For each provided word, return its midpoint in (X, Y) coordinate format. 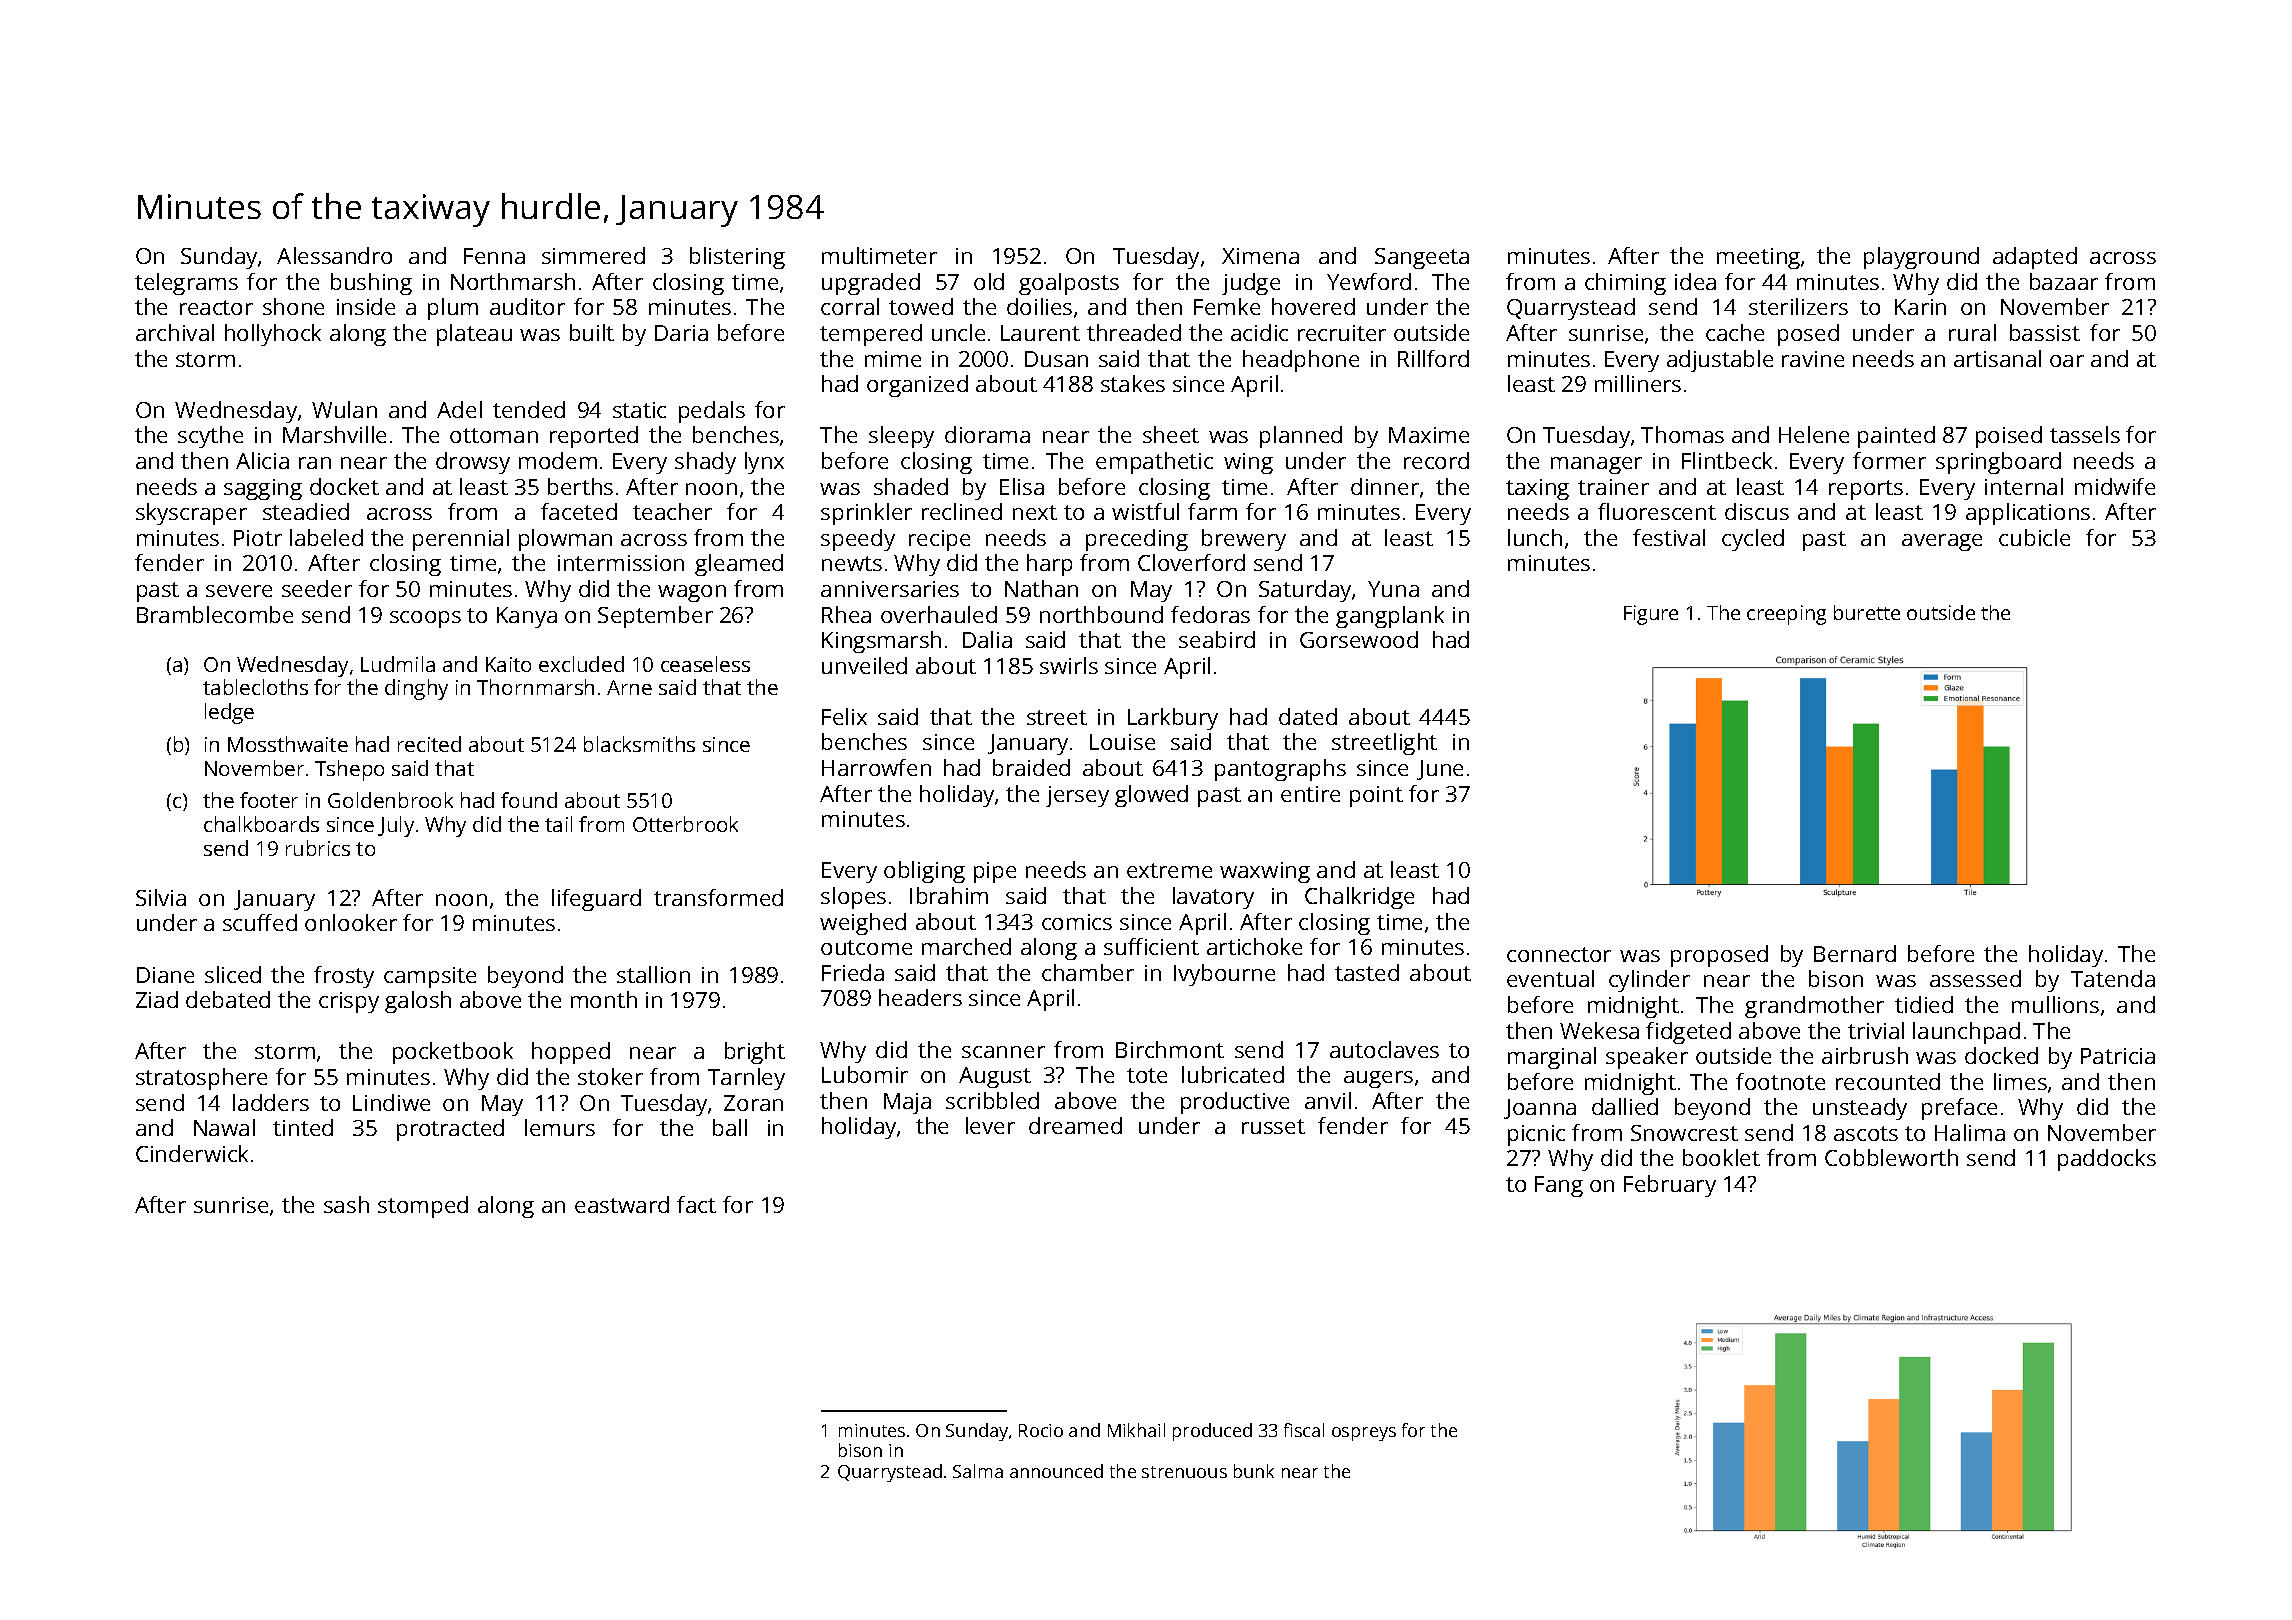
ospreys (1364, 1434)
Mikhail (1136, 1430)
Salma (978, 1471)
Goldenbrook (390, 800)
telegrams (186, 284)
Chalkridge (1359, 898)
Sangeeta (1422, 258)
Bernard (1855, 953)
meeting (1758, 258)
